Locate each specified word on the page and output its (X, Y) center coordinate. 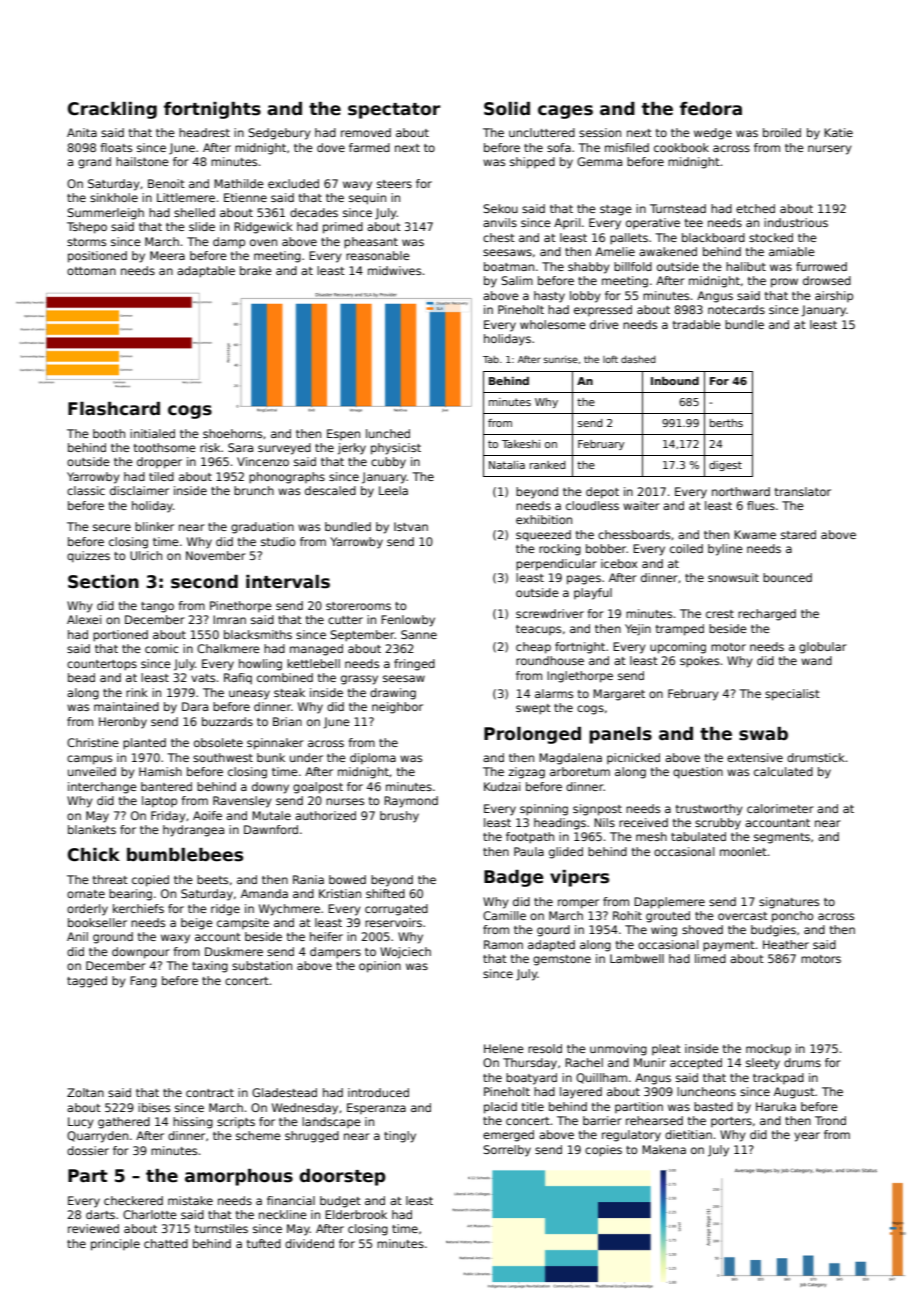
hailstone (142, 161)
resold (545, 1048)
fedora (711, 109)
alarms (554, 693)
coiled (686, 548)
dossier (88, 1150)
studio (278, 541)
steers (394, 184)
